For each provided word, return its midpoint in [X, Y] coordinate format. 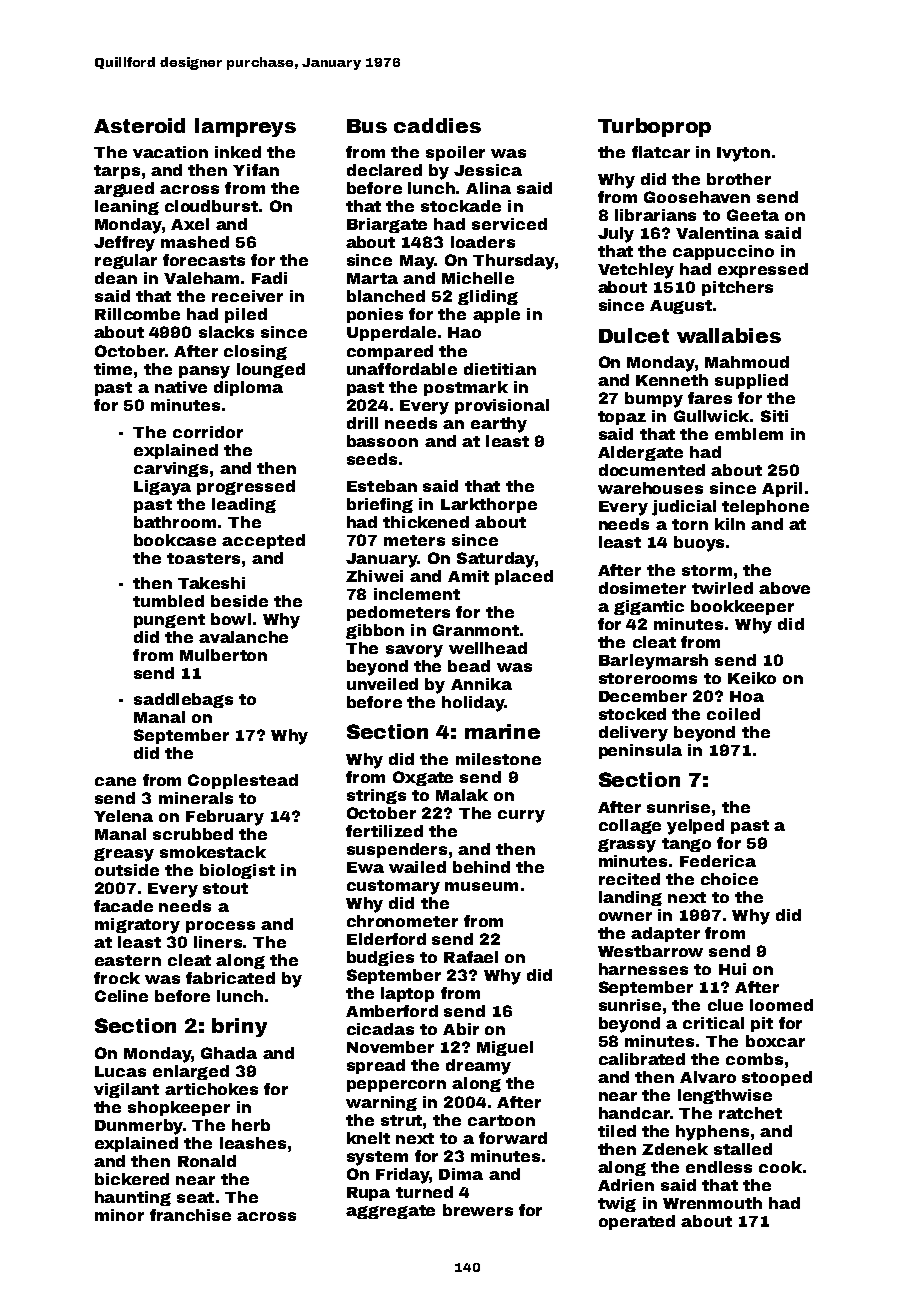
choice [729, 879]
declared [384, 170]
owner [625, 916]
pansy [204, 372]
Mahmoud [747, 362]
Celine [121, 996]
